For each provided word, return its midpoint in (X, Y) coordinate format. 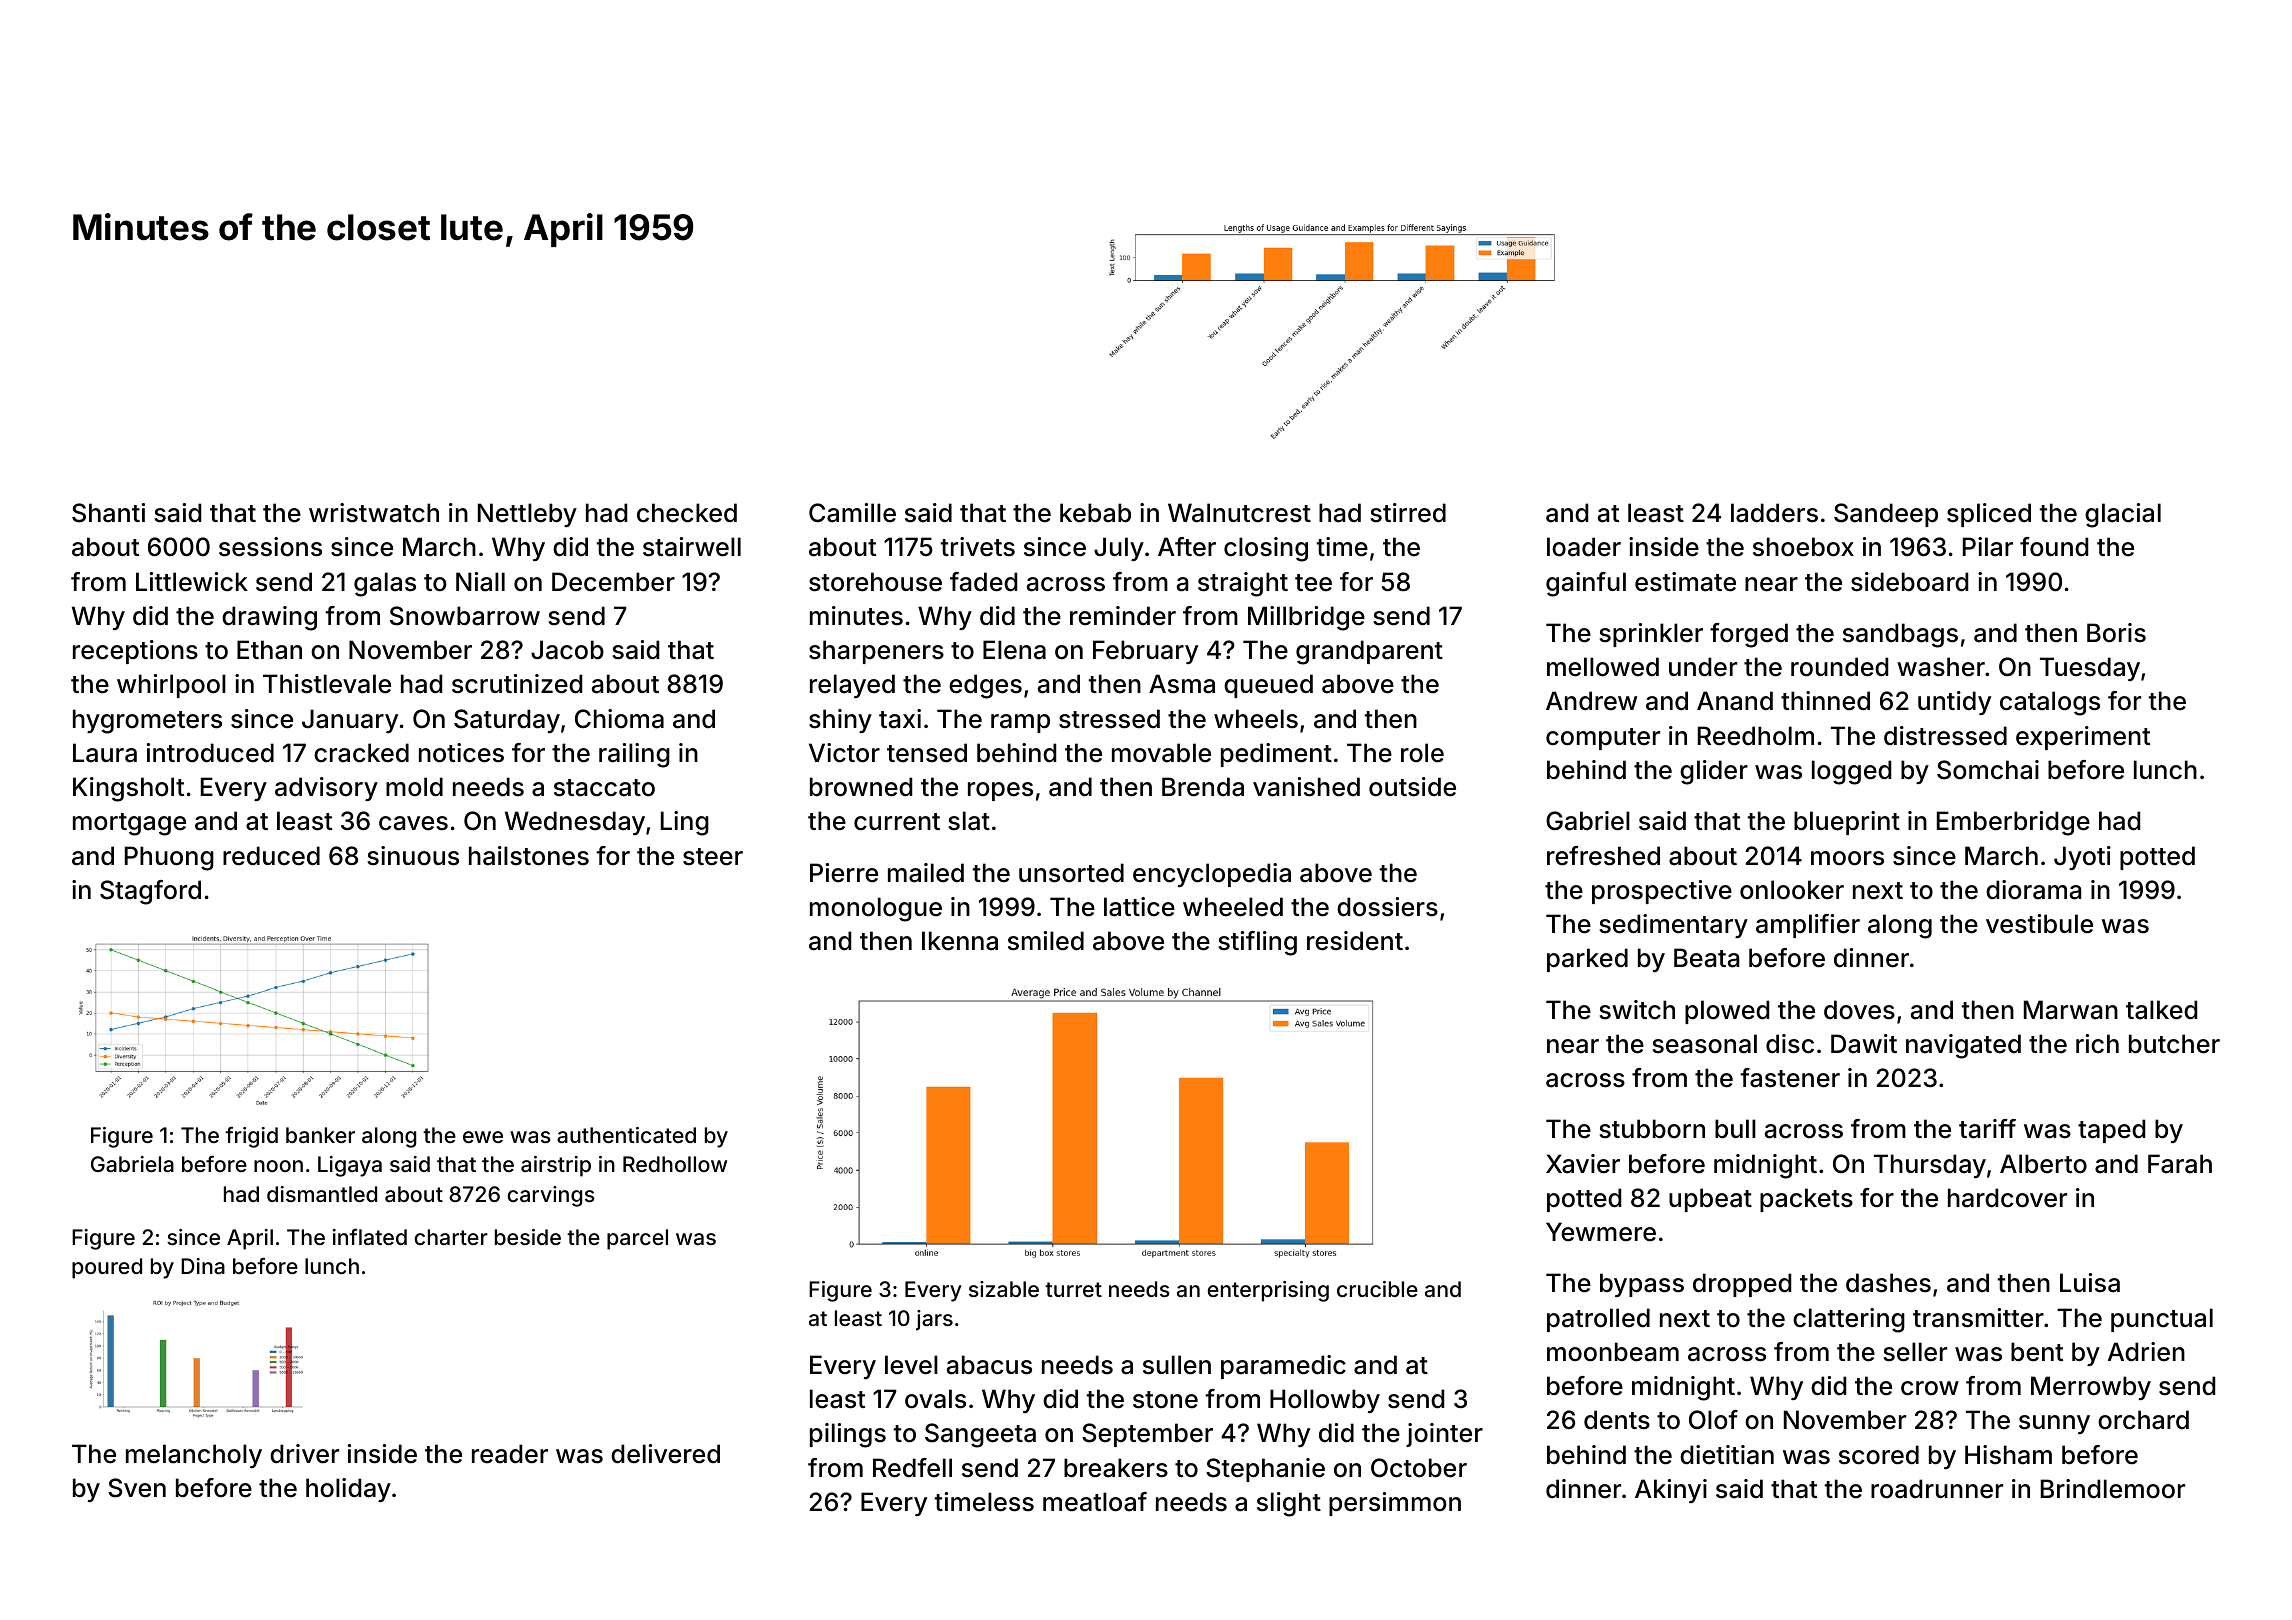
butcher (2174, 1044)
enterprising (1268, 1291)
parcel (637, 1239)
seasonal (1704, 1044)
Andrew (1591, 701)
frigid (251, 1137)
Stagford (150, 892)
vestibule (2039, 924)
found (2054, 547)
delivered (665, 1454)
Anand (1735, 701)
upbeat (1710, 1200)
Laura (105, 753)
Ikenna (960, 941)
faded (983, 582)
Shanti (108, 513)
